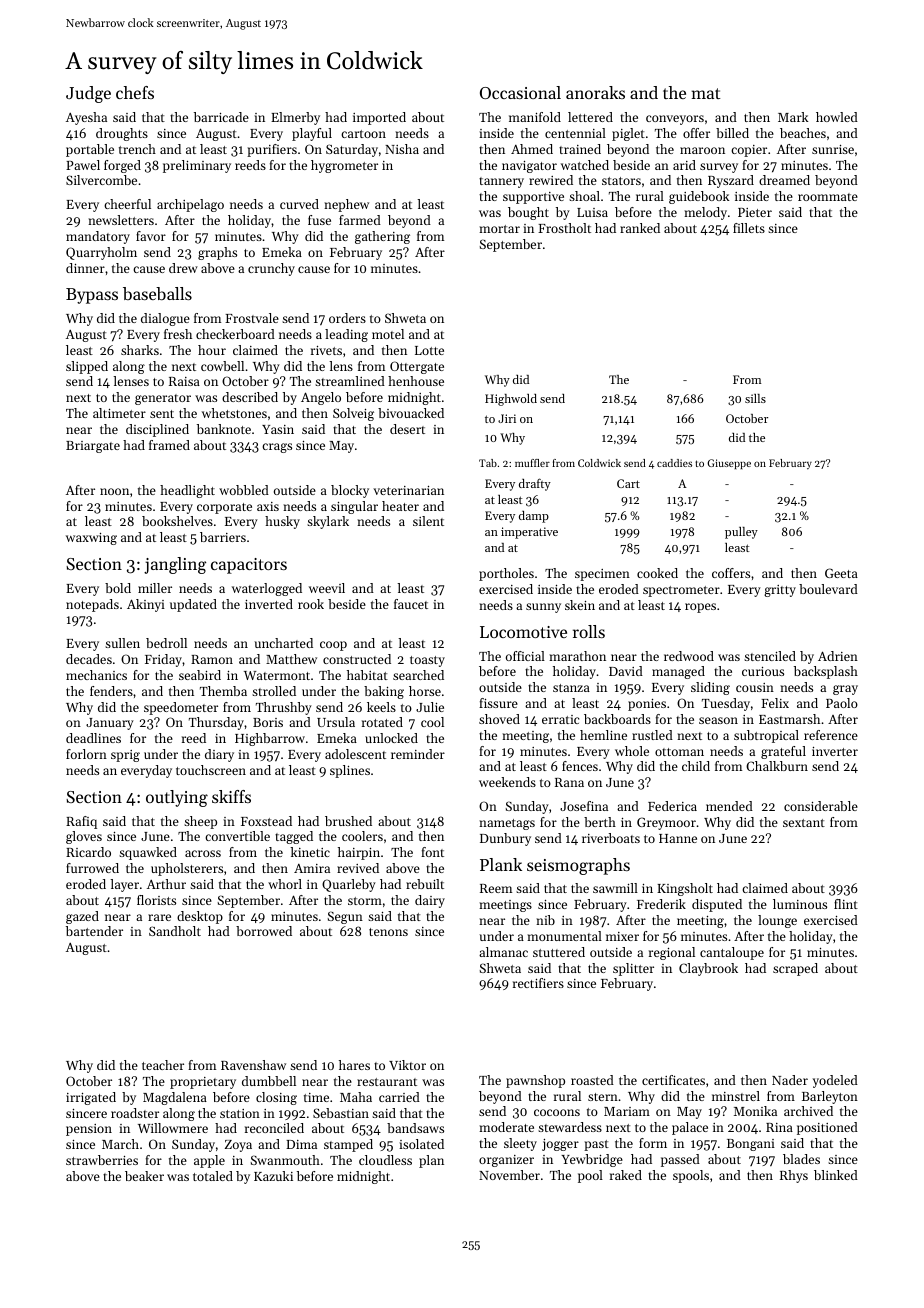 This image has width=924, height=1308. What do you see at coordinates (835, 1081) in the image?
I see `yodeled` at bounding box center [835, 1081].
